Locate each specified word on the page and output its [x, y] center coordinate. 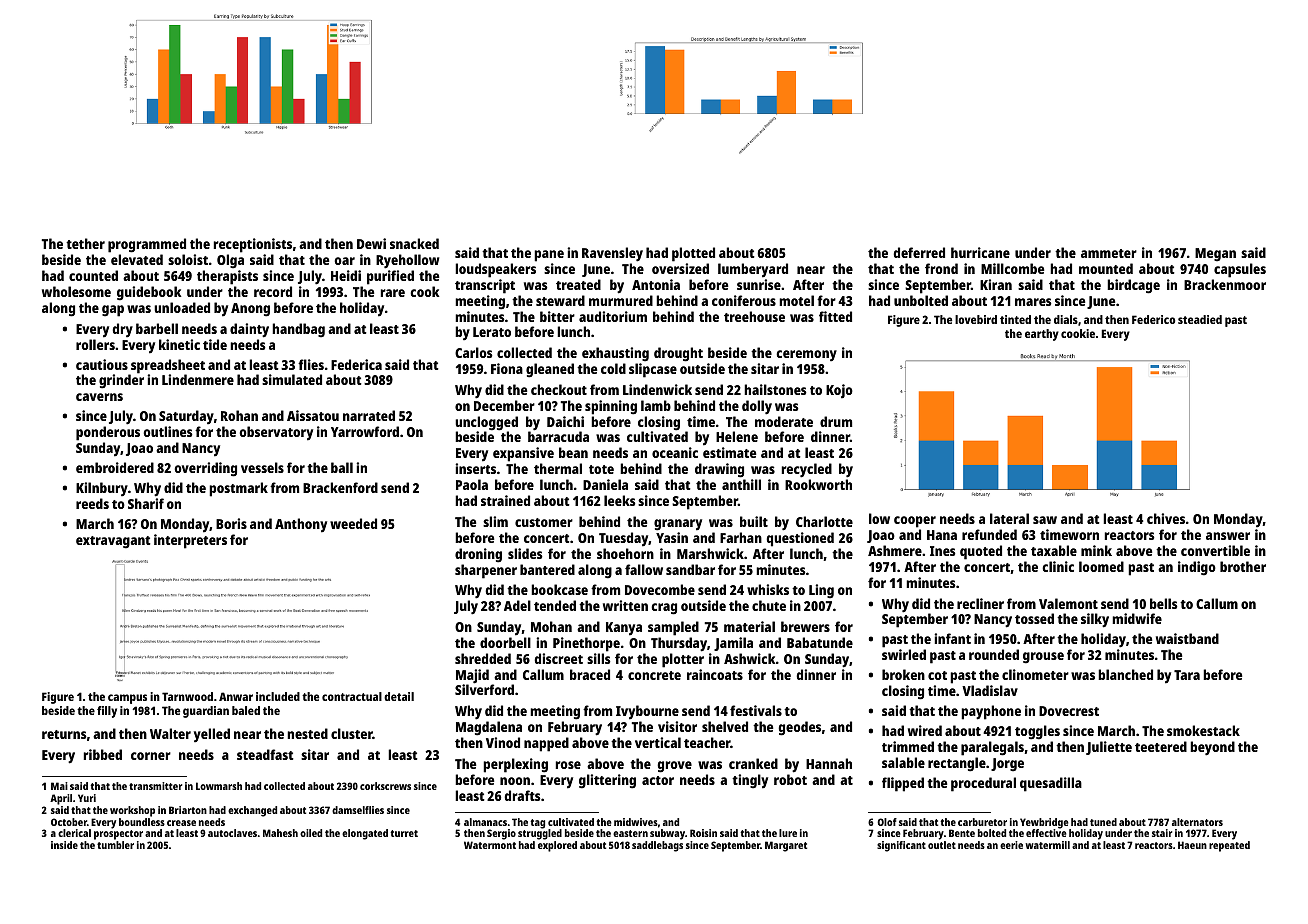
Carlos [474, 352]
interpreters [190, 541]
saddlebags [657, 846]
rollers [95, 344]
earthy [1042, 335]
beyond [1212, 748]
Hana [942, 535]
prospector [118, 835]
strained [505, 500]
